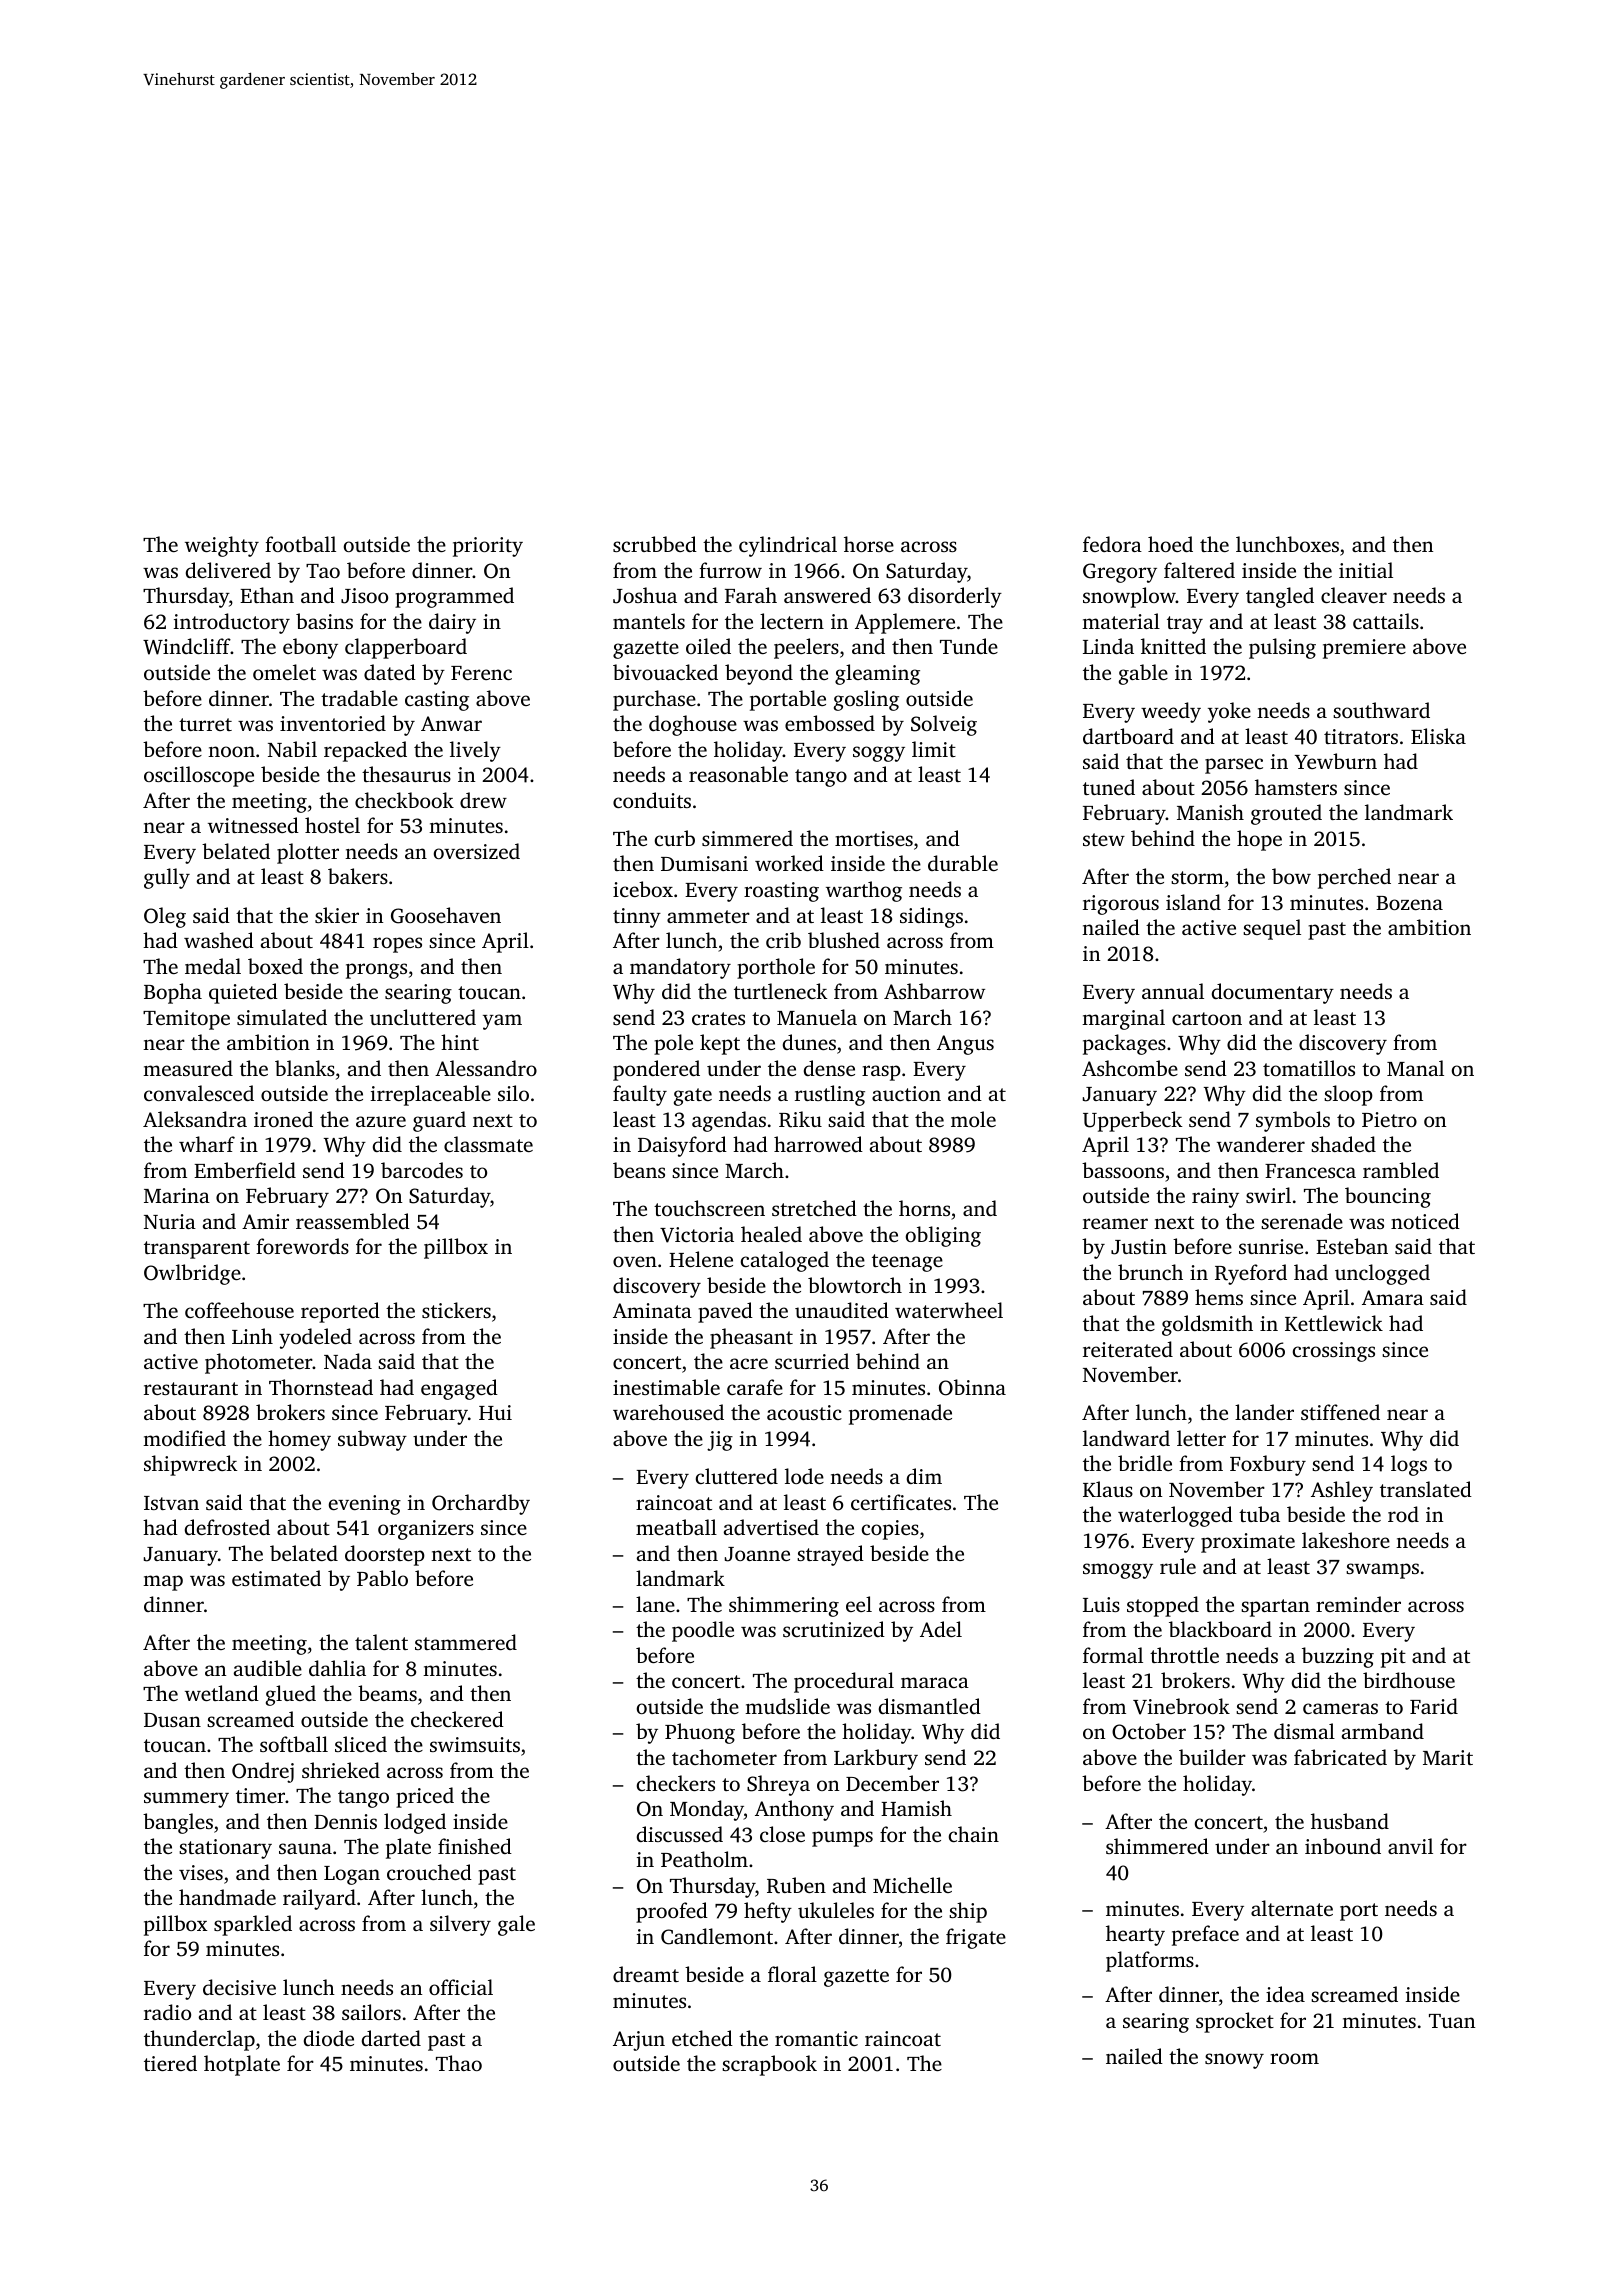 This image has width=1620, height=2292. I want to click on soggy, so click(879, 754).
